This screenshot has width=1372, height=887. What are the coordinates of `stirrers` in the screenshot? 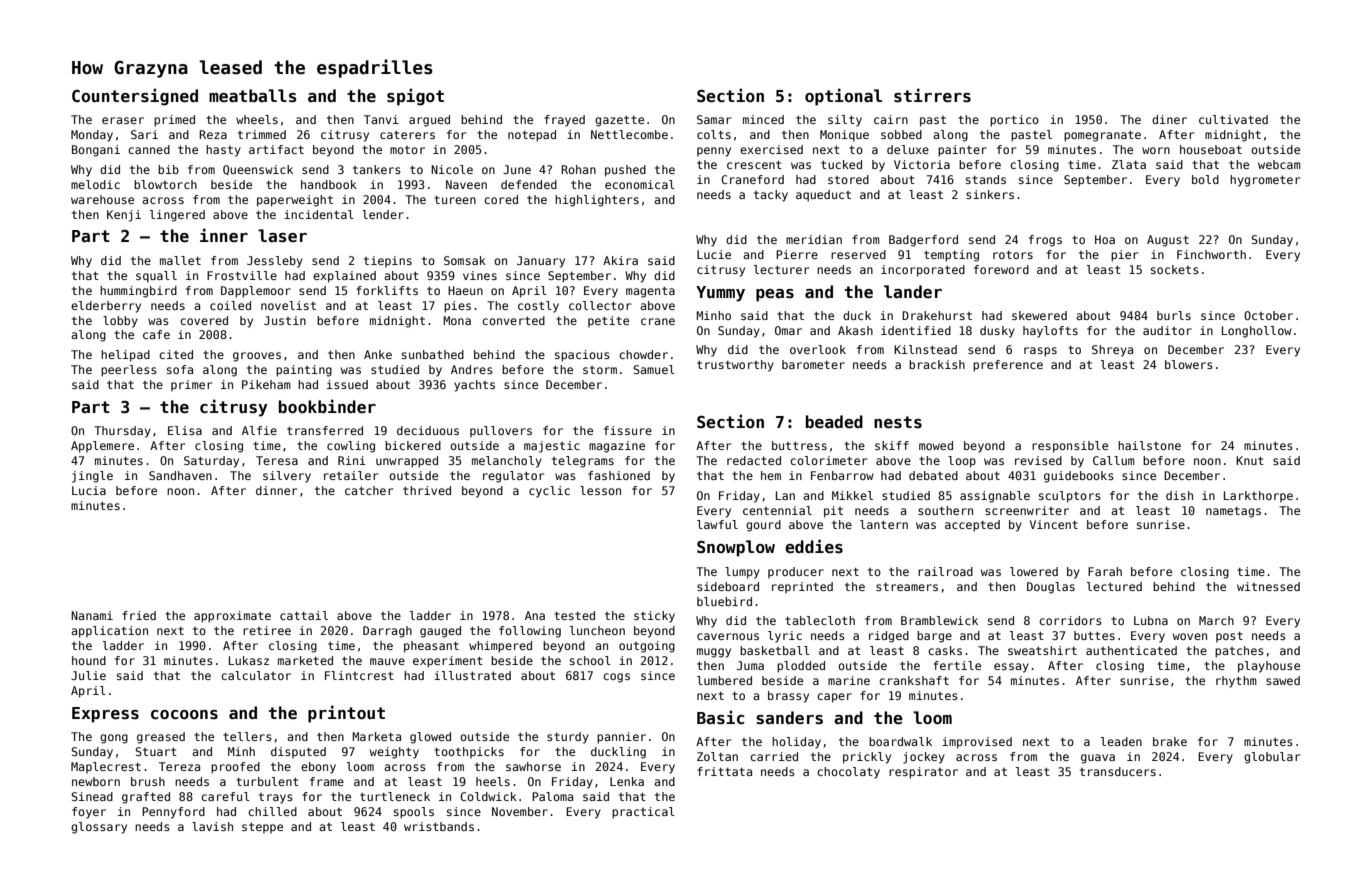 It's located at (932, 95).
